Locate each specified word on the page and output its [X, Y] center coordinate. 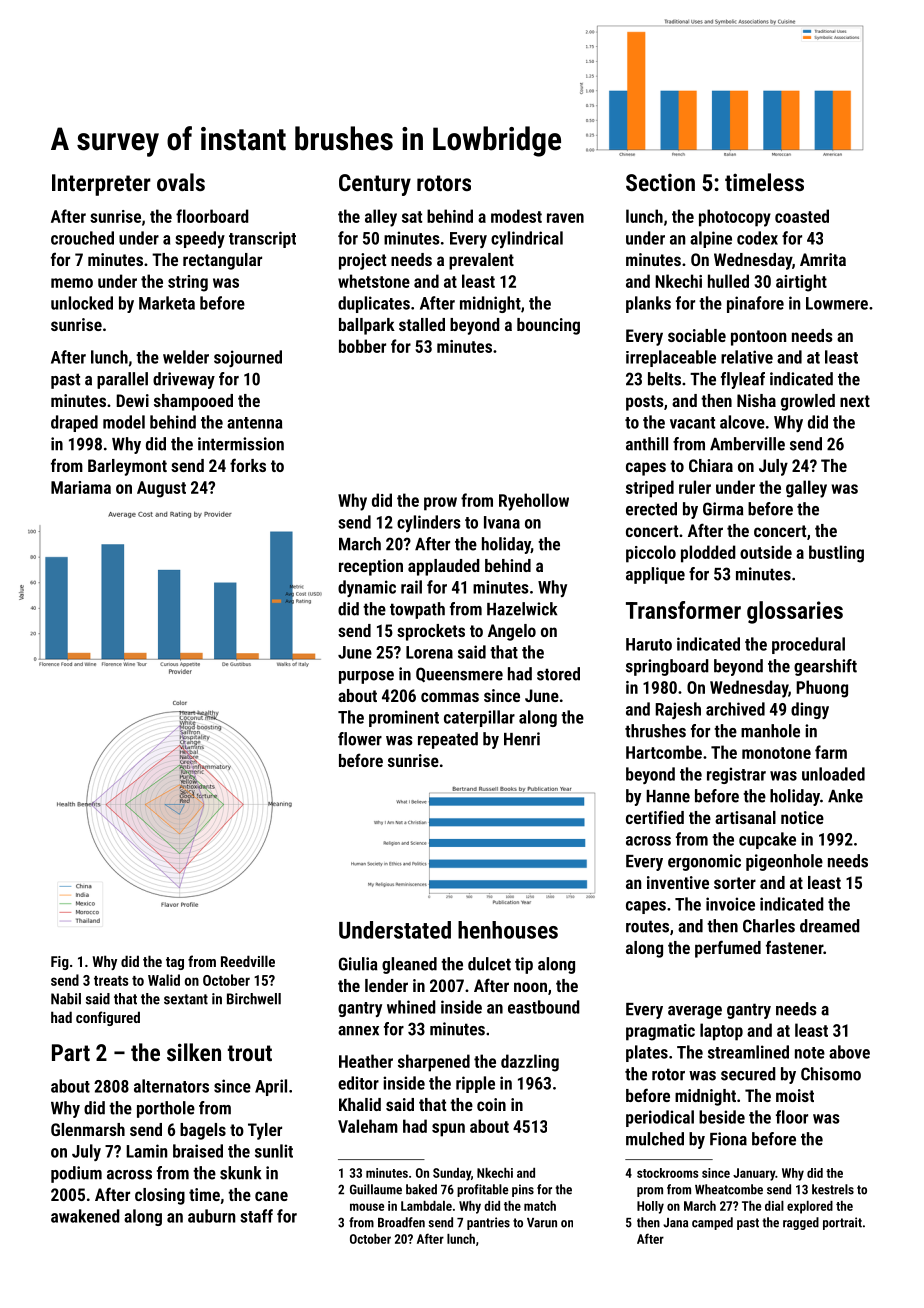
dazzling [530, 1063]
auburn [211, 1216]
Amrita [823, 259]
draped [74, 423]
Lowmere [837, 303]
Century [375, 185]
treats [111, 981]
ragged [801, 1223]
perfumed [728, 949]
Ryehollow [534, 502]
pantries [488, 1223]
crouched [82, 238]
